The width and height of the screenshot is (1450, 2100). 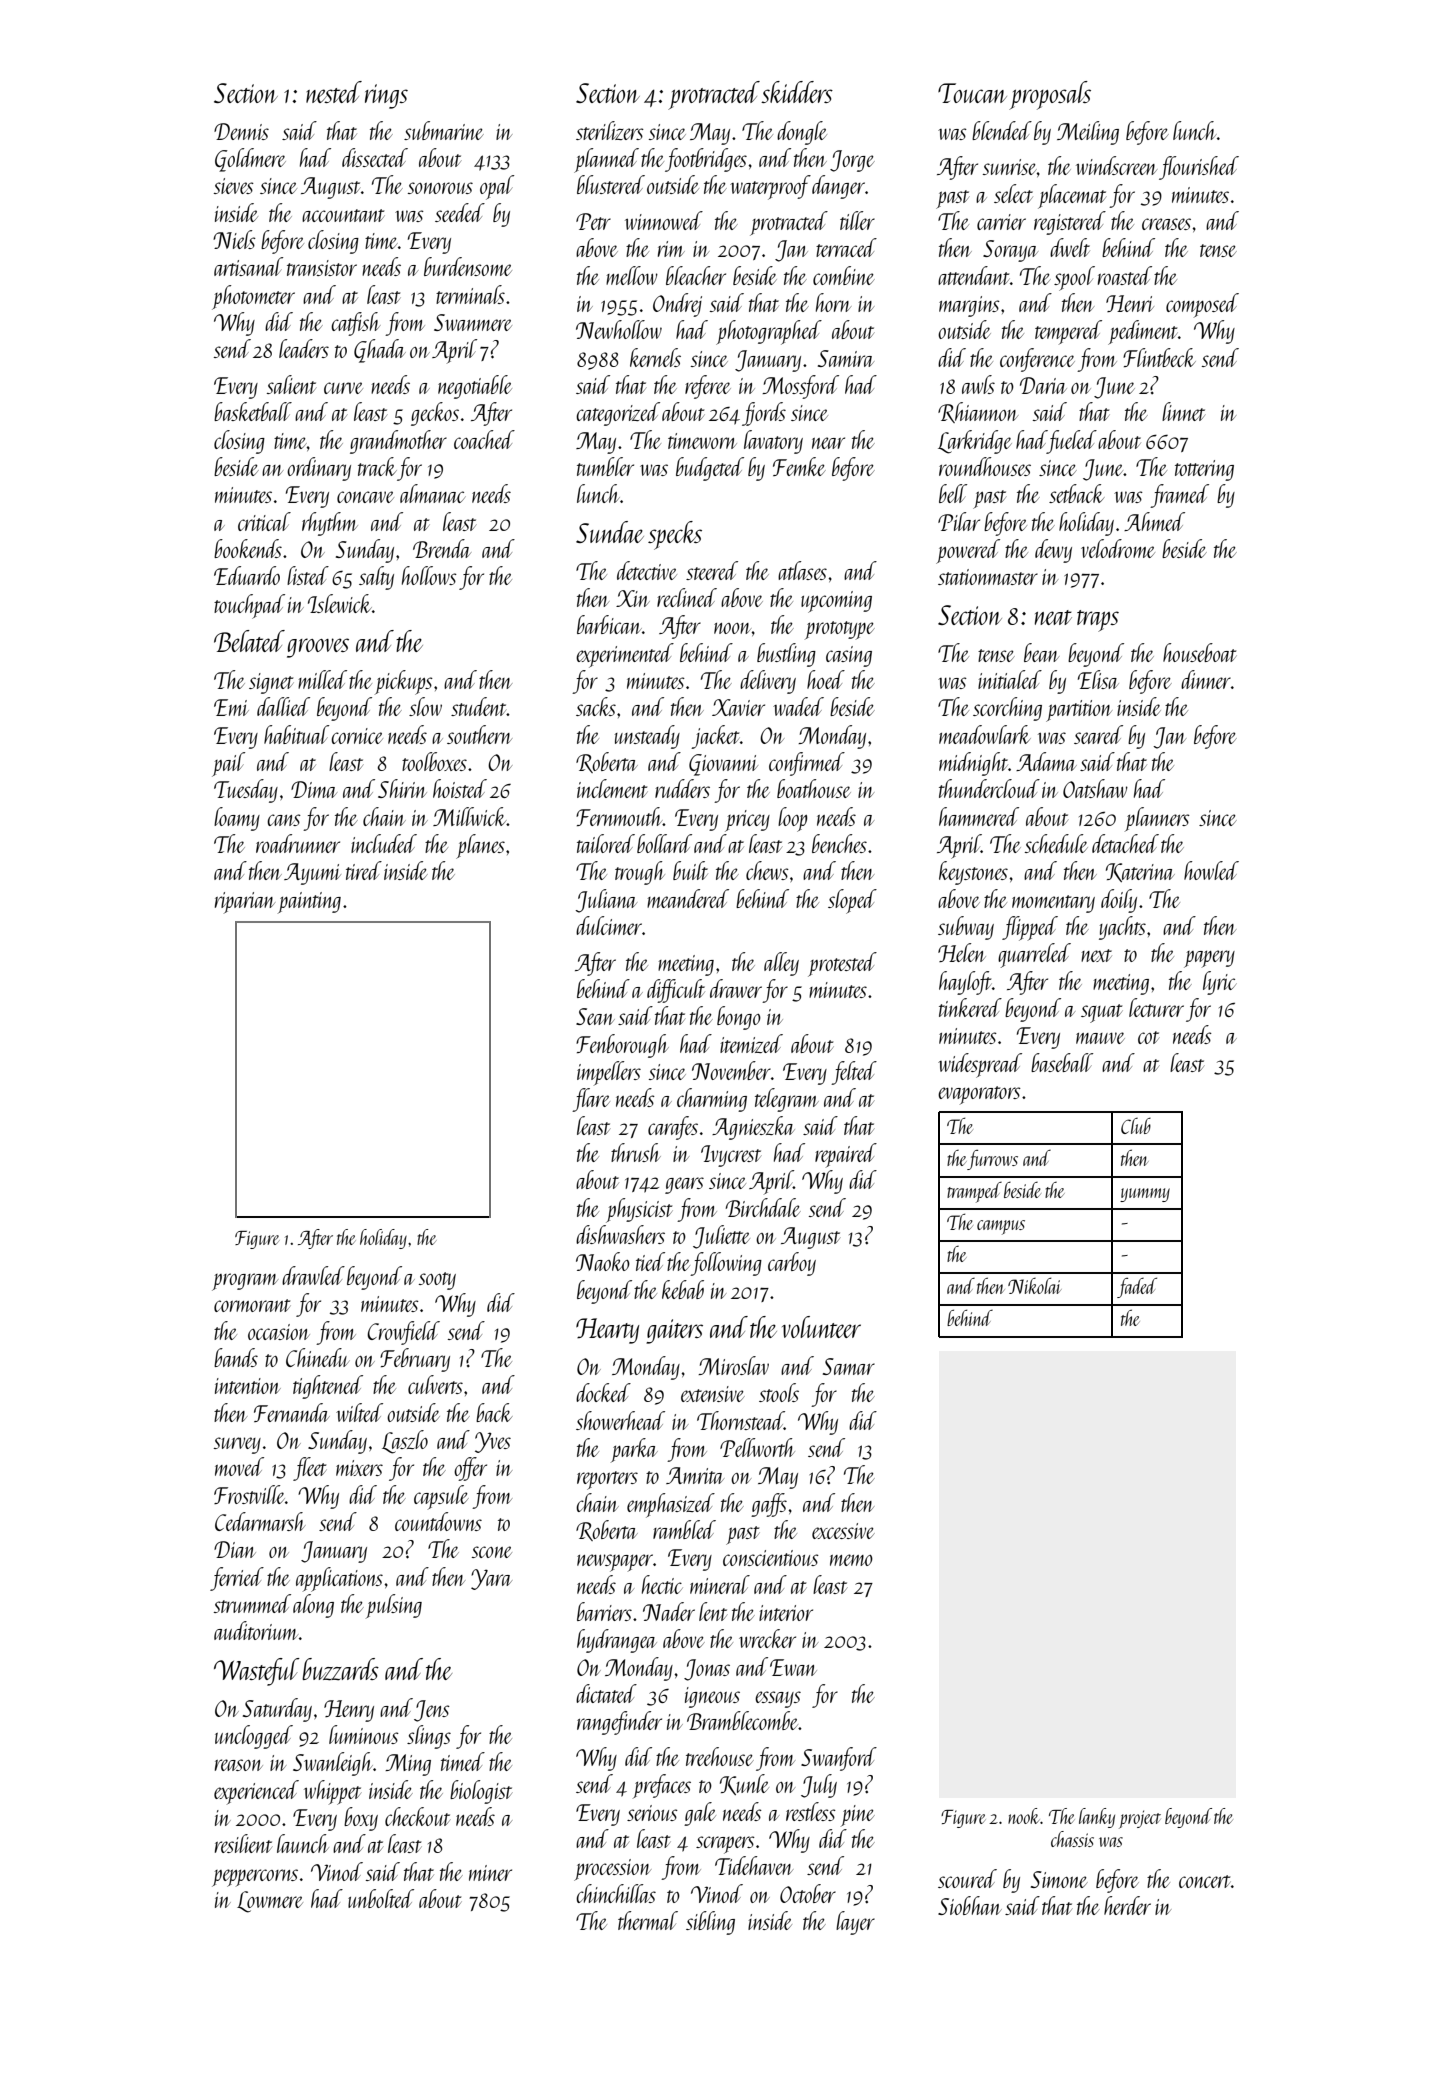 I want to click on drawled, so click(x=313, y=1275).
